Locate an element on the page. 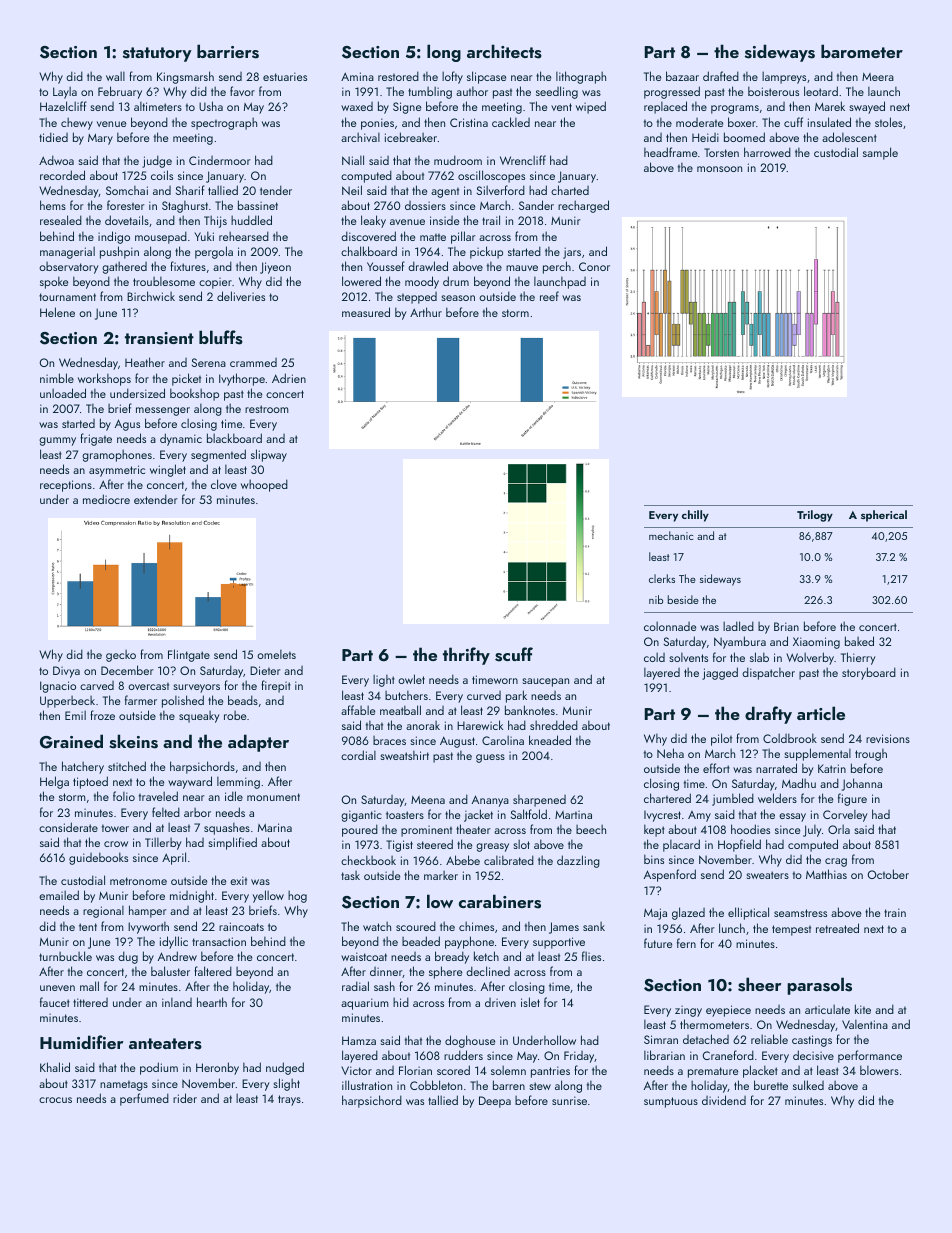  frigate is located at coordinates (96, 439).
